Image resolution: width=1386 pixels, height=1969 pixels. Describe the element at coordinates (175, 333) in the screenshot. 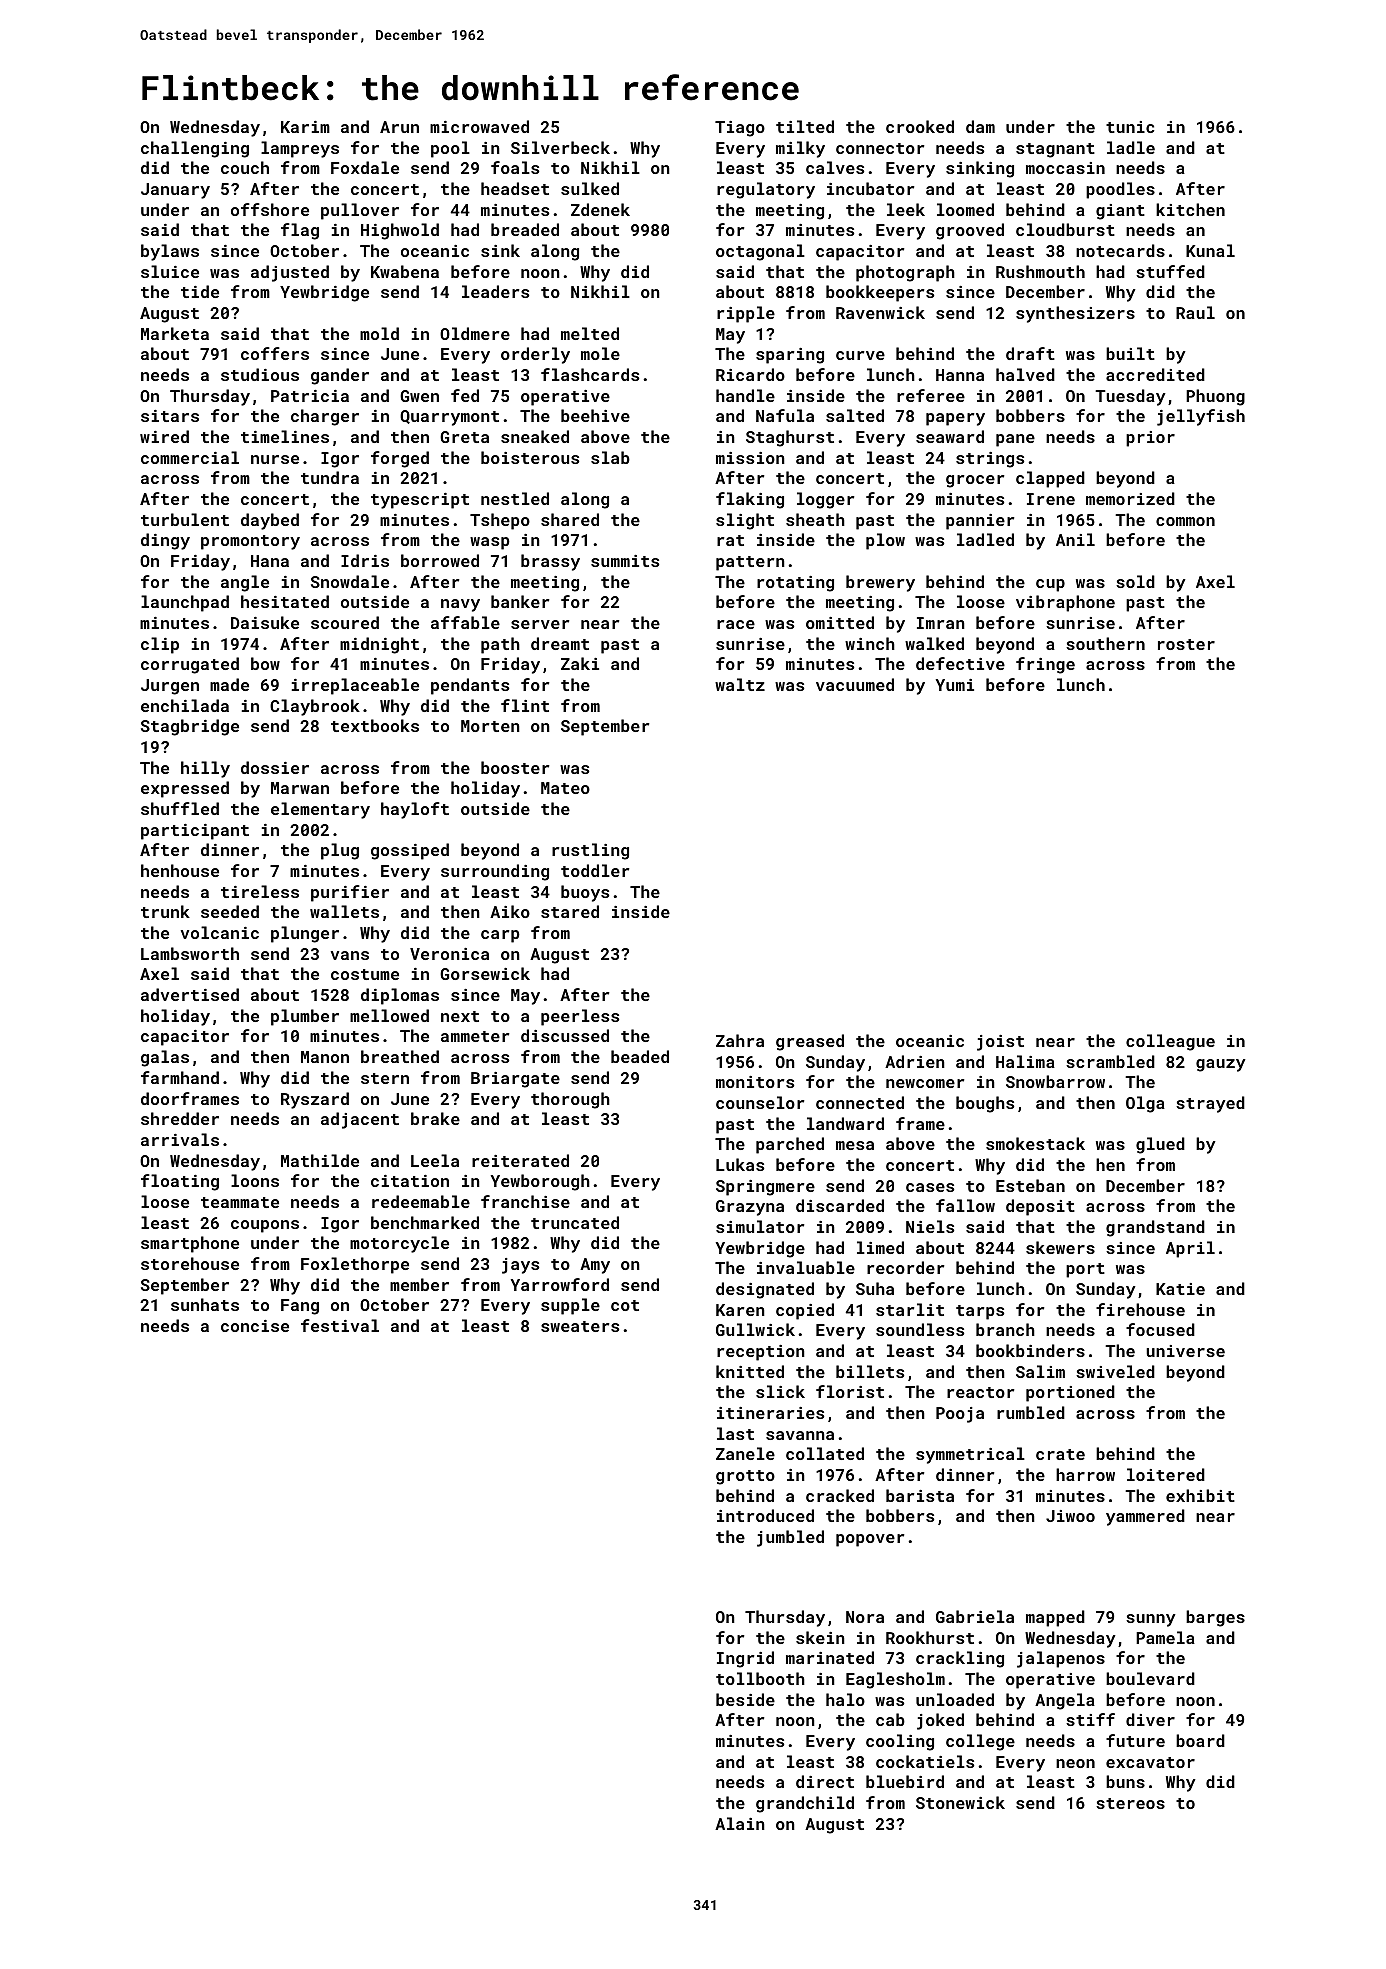

I see `Marketa` at that location.
